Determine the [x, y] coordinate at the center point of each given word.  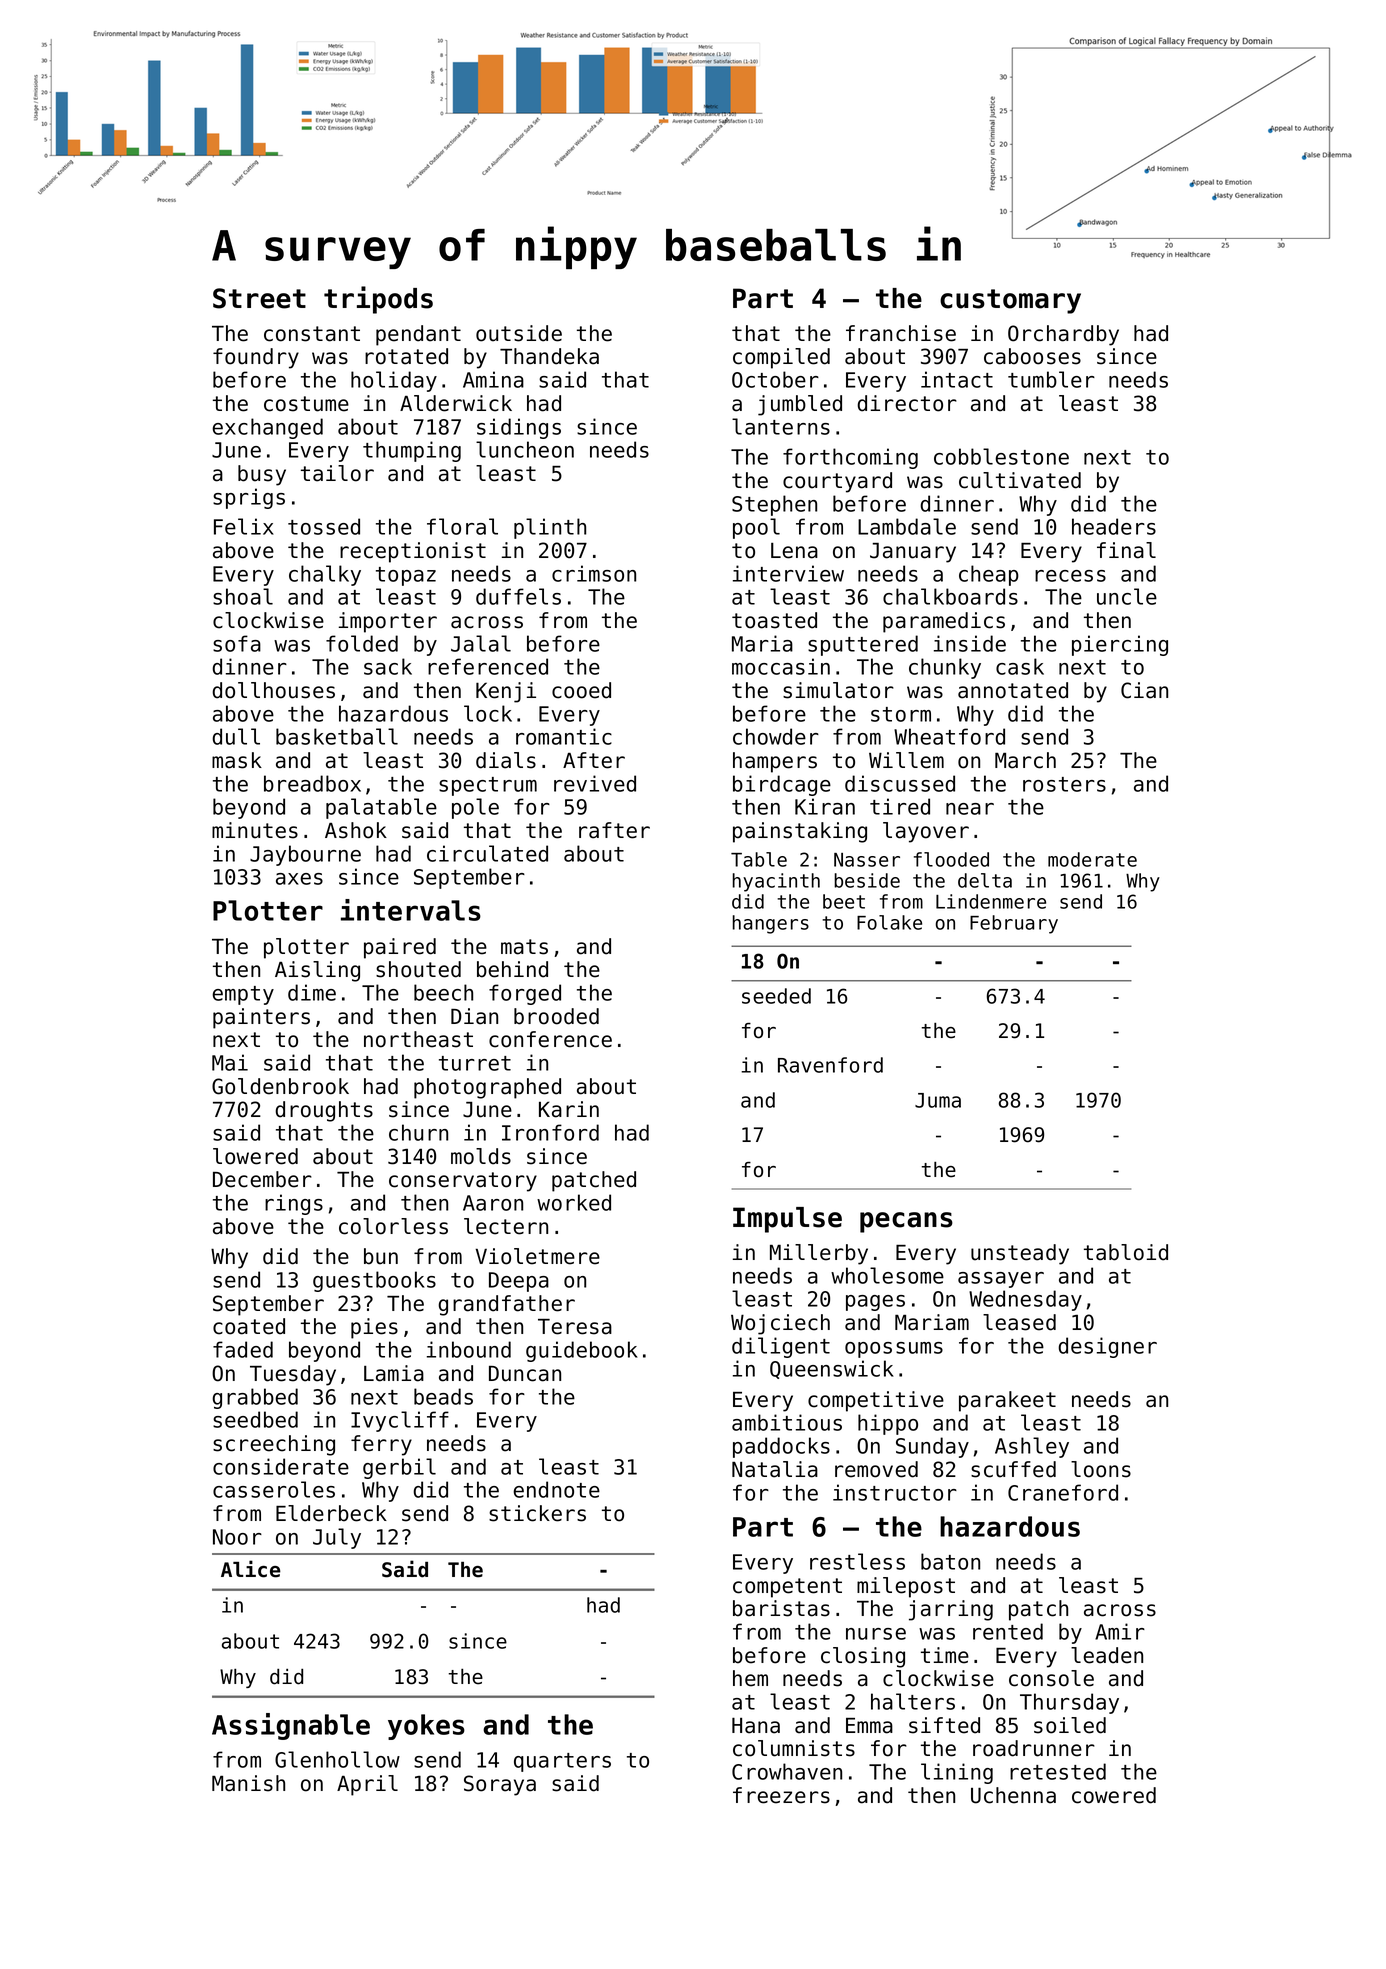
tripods [378, 300]
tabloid [1126, 1252]
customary [1010, 301]
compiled [781, 358]
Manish [248, 1783]
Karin [569, 1109]
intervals [411, 910]
